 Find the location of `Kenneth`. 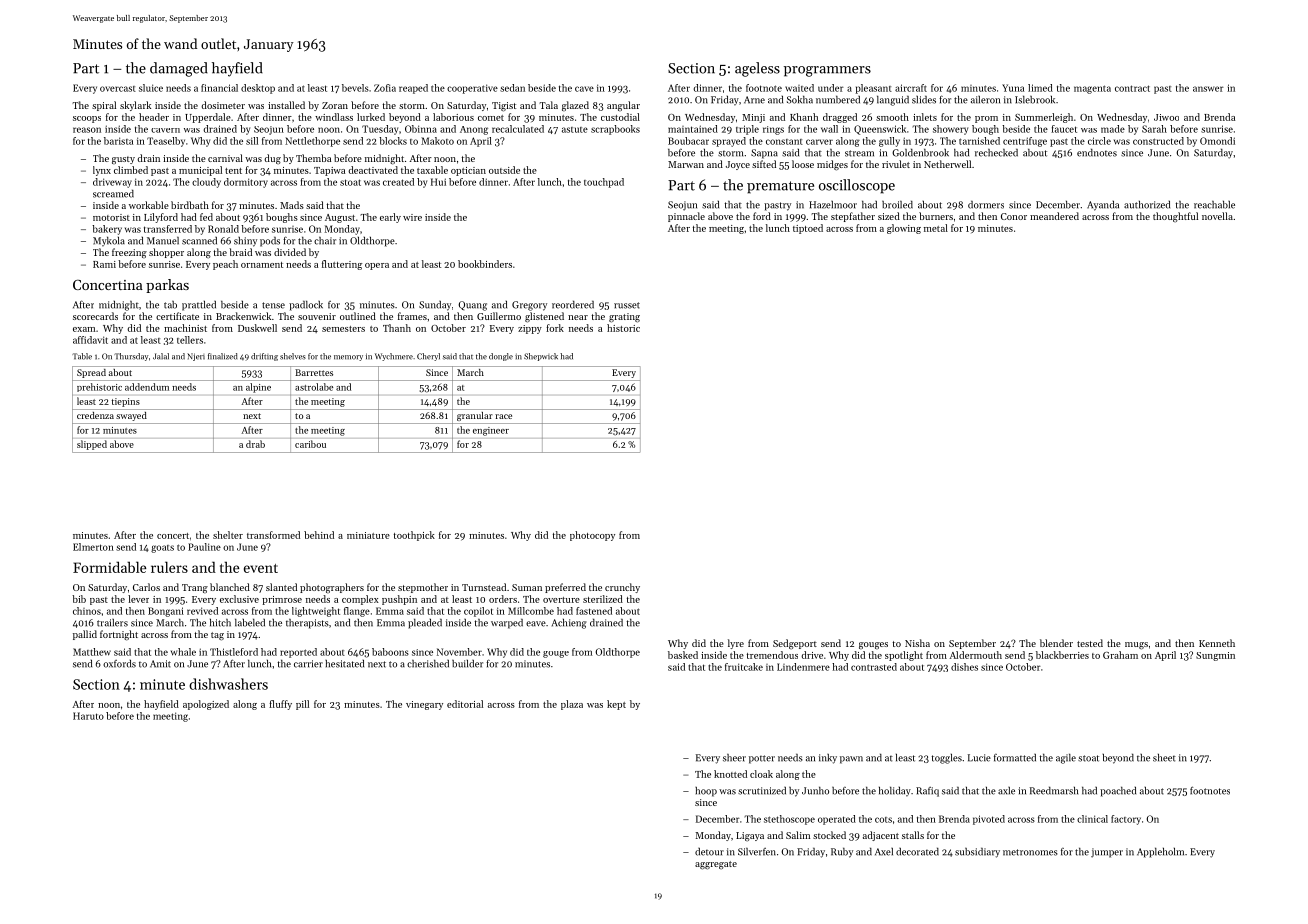

Kenneth is located at coordinates (1217, 643).
